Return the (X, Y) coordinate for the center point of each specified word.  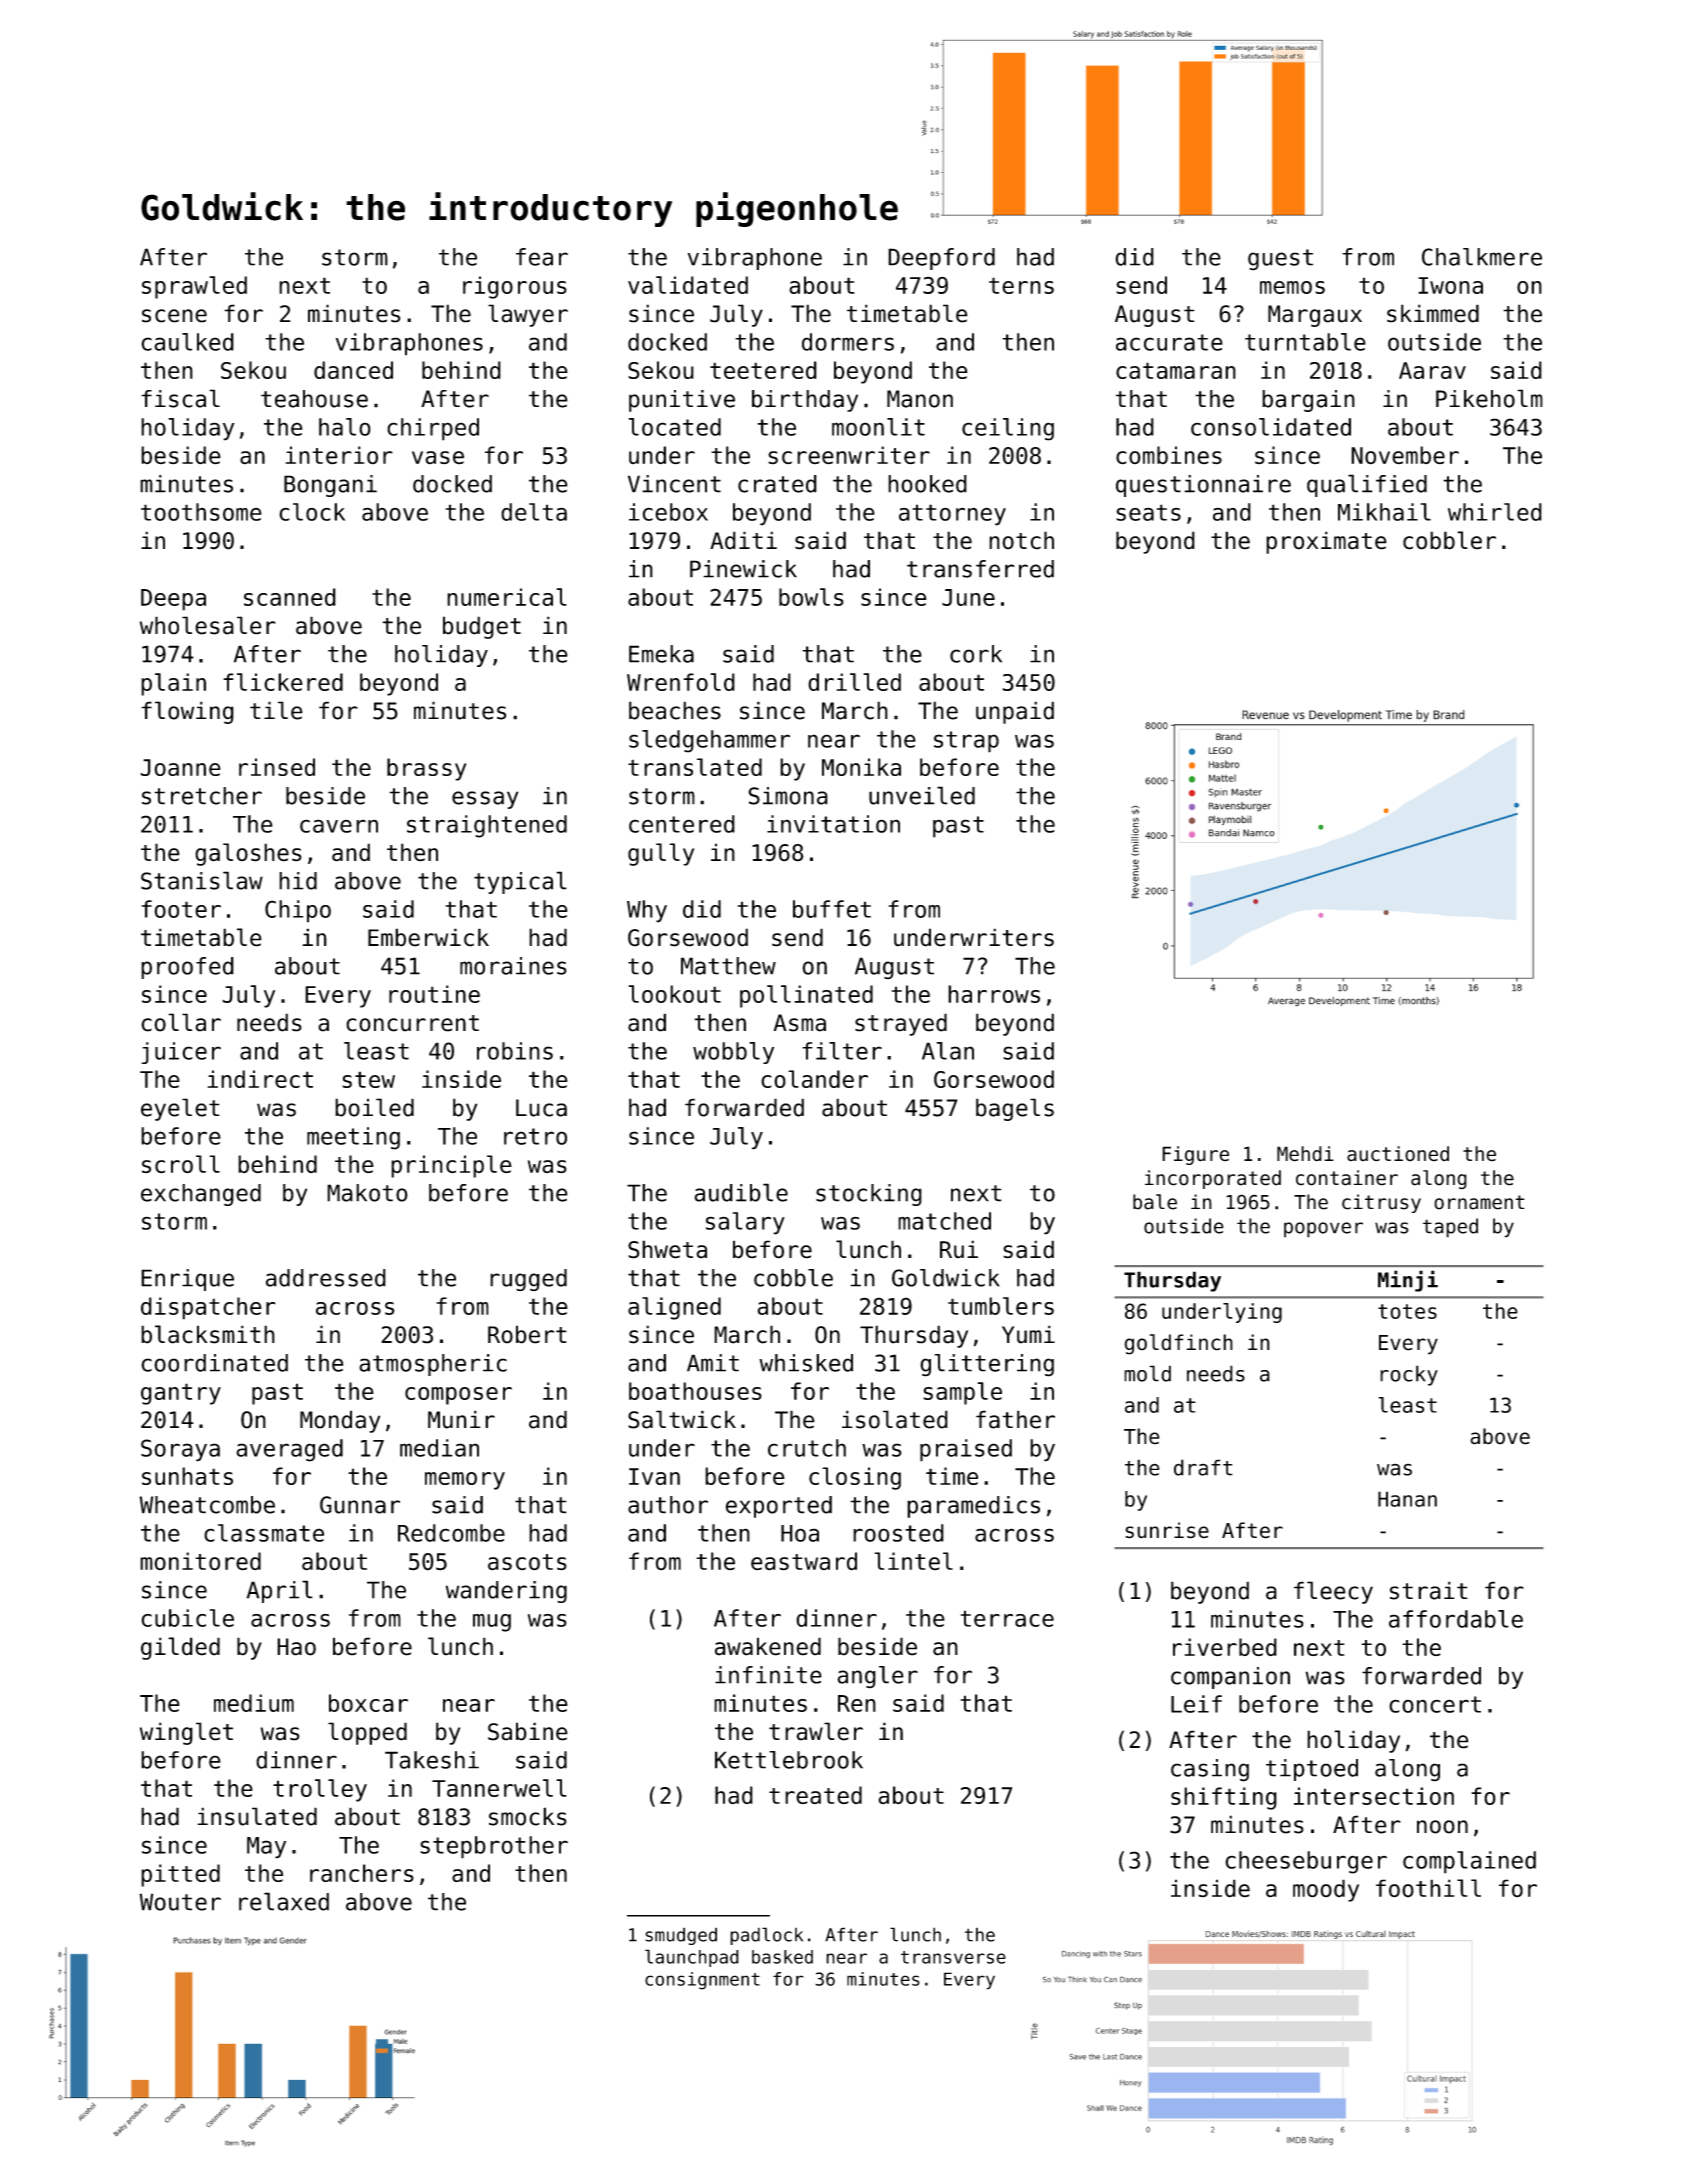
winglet (186, 1733)
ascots (527, 1562)
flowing (187, 712)
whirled (1495, 512)
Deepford (941, 259)
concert (1435, 1704)
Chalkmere (1482, 257)
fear (542, 257)
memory (465, 1481)
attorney (952, 515)
